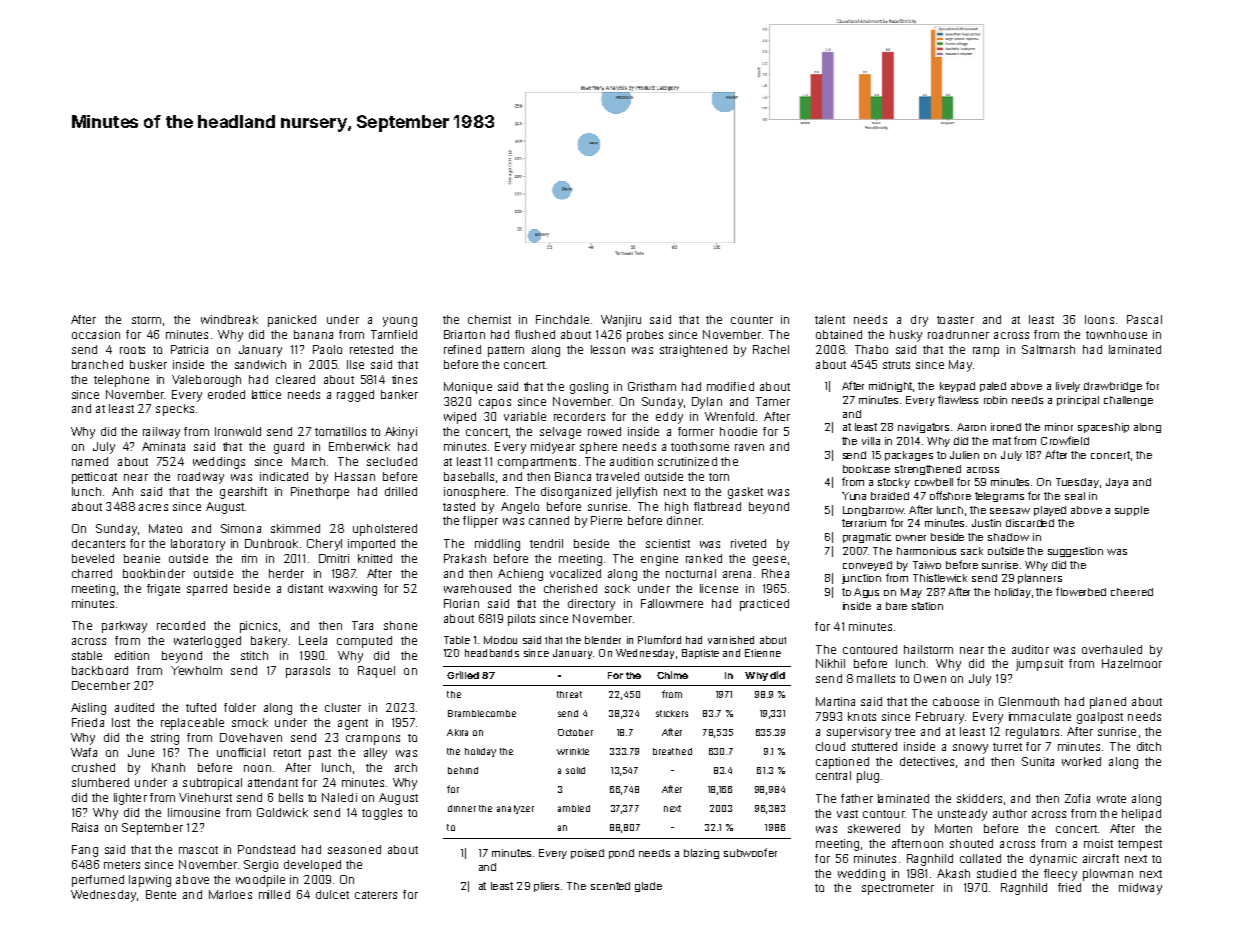 The height and width of the screenshot is (952, 1233). What do you see at coordinates (972, 551) in the screenshot?
I see `sack` at bounding box center [972, 551].
